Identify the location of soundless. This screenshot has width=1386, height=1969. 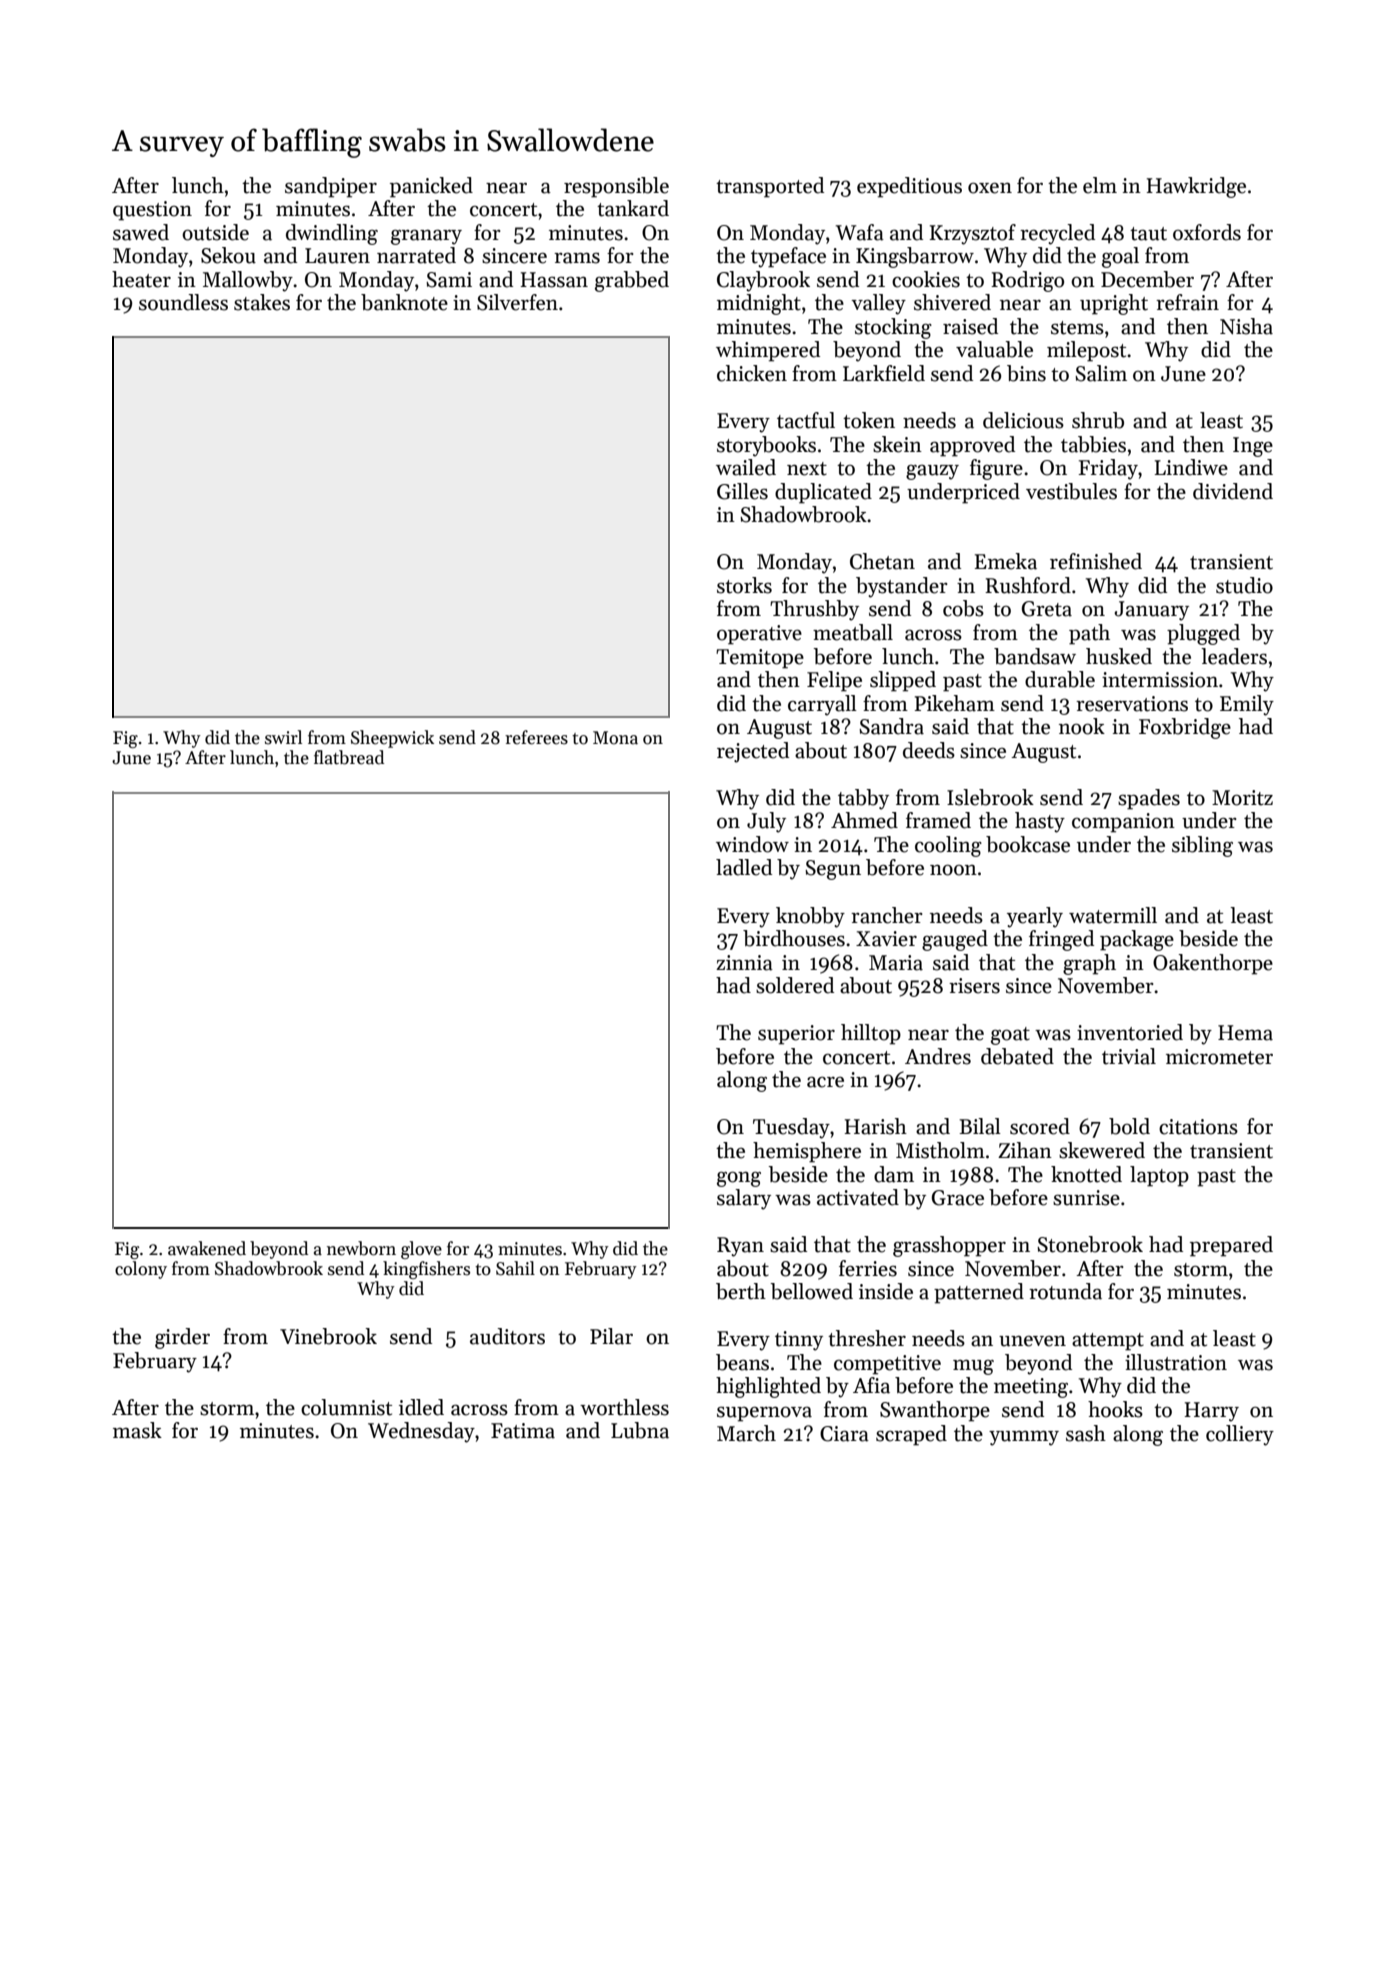
(183, 302).
